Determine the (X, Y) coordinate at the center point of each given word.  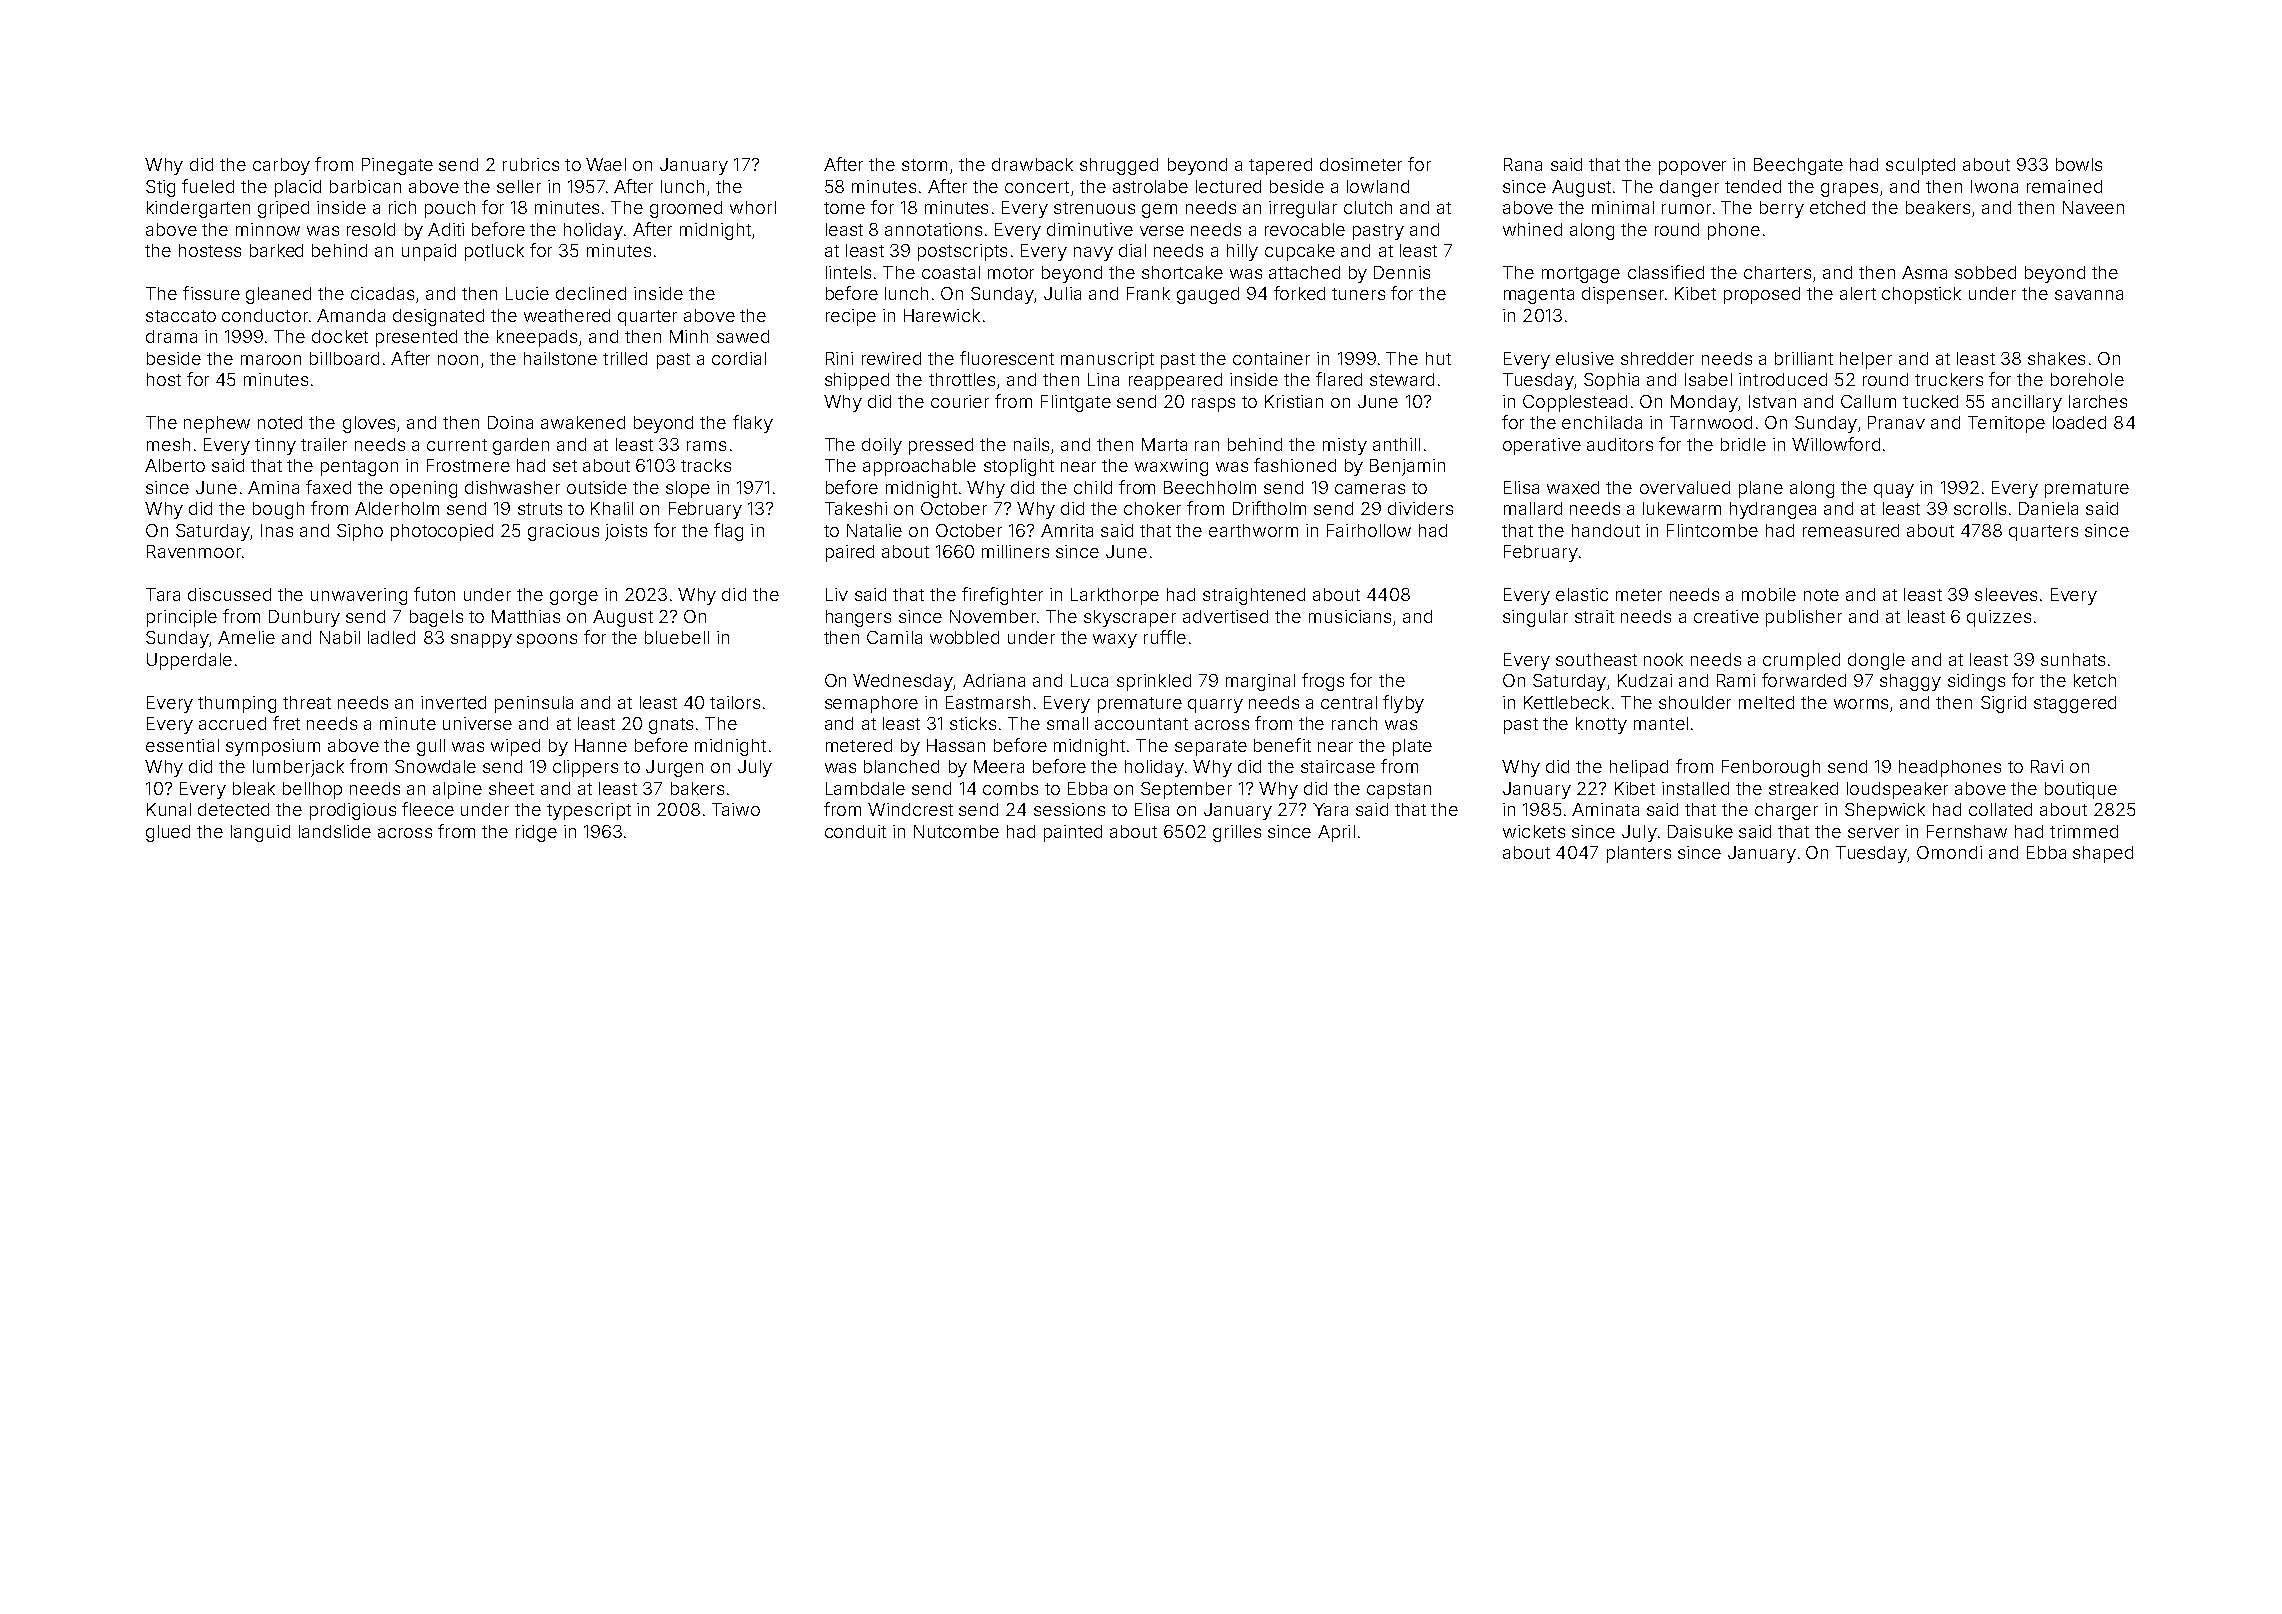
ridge (536, 833)
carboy (281, 166)
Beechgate (1798, 166)
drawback (1032, 164)
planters (1639, 854)
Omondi (1949, 852)
